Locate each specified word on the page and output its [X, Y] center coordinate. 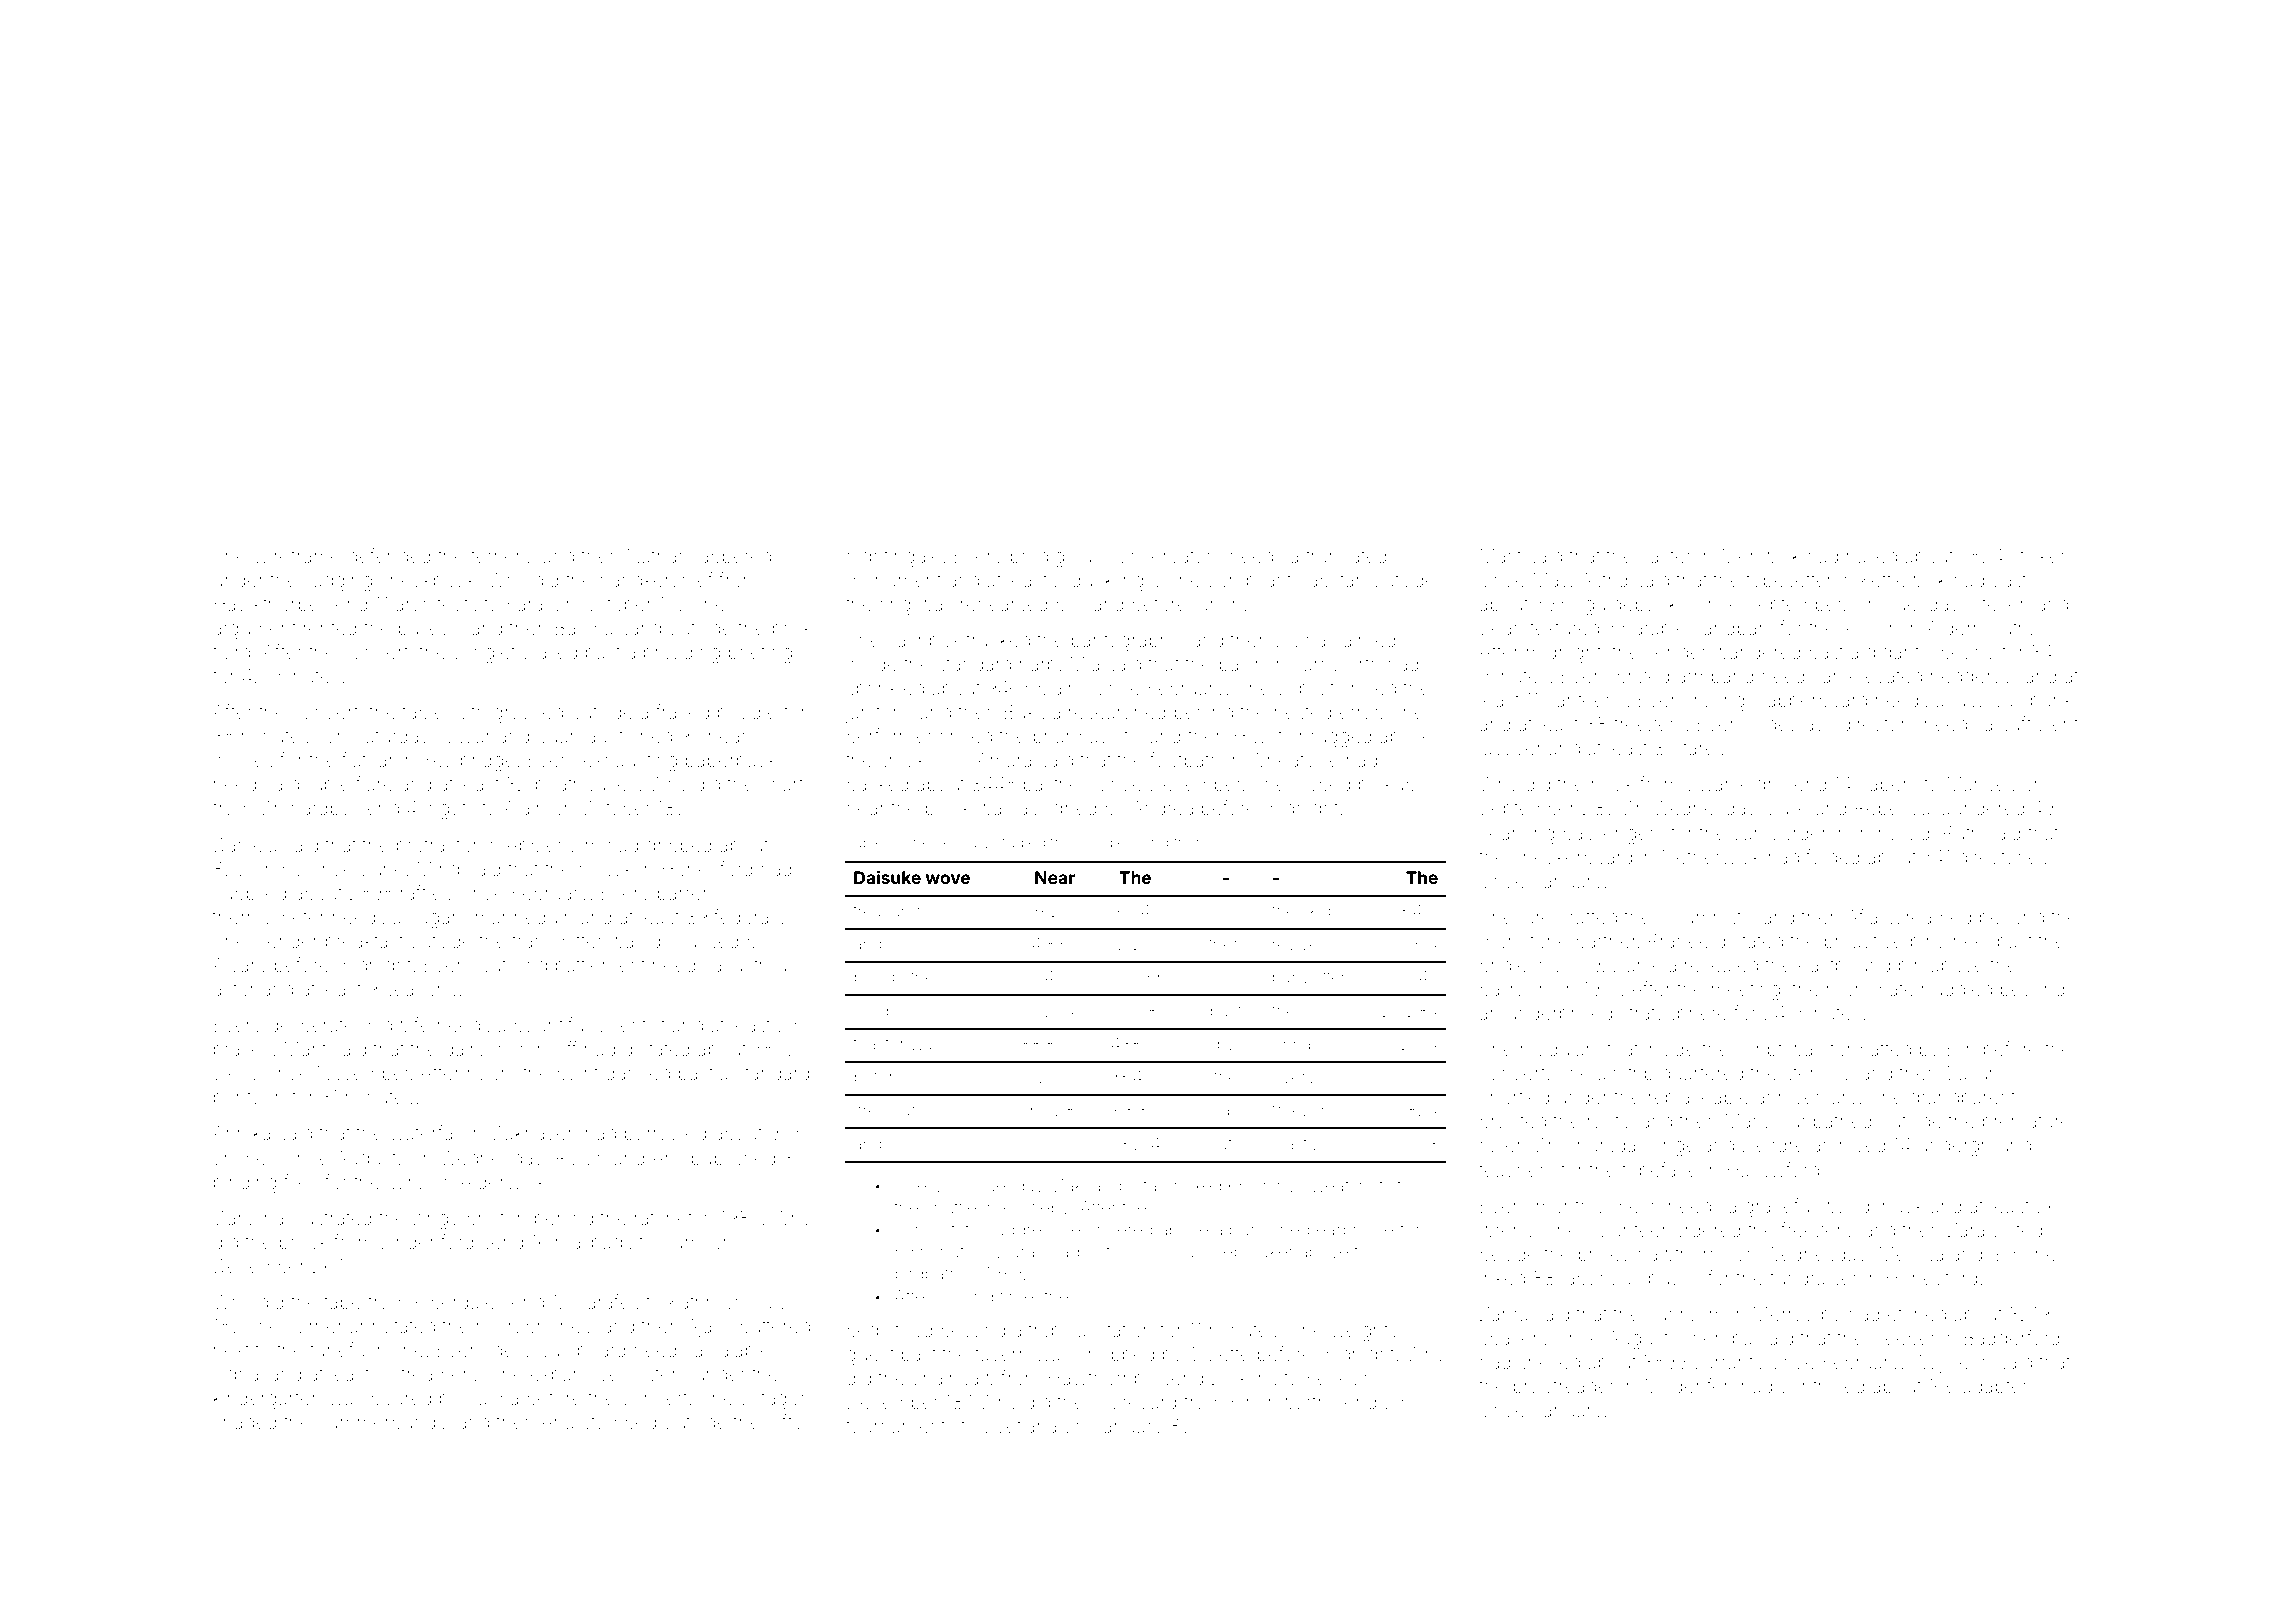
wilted [2017, 1230]
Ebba [1291, 1043]
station [1125, 1330]
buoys [1675, 1280]
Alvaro [239, 964]
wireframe [297, 555]
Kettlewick [1904, 580]
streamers [435, 1374]
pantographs [1126, 642]
